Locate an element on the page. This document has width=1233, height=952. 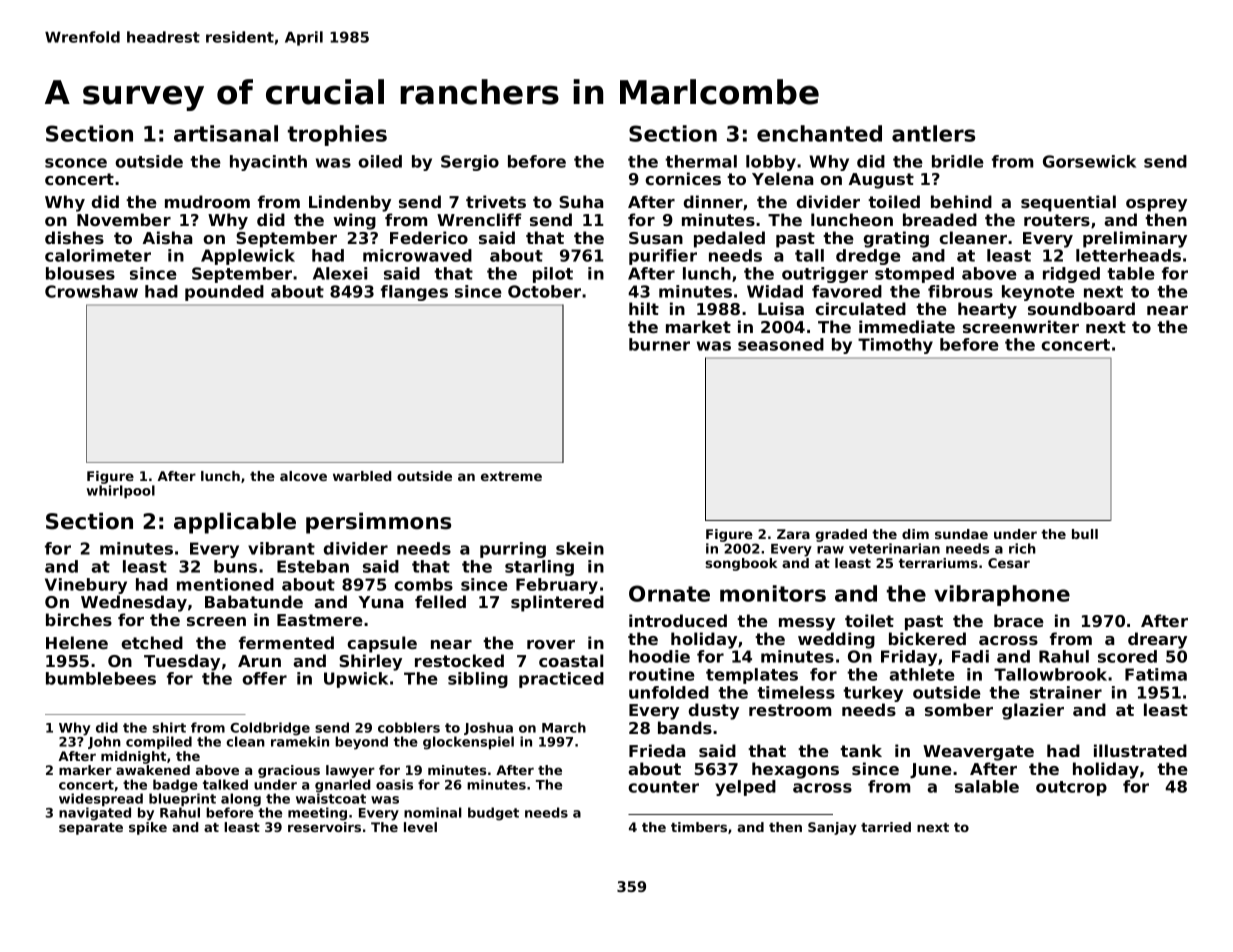
Wednesday is located at coordinates (134, 603).
